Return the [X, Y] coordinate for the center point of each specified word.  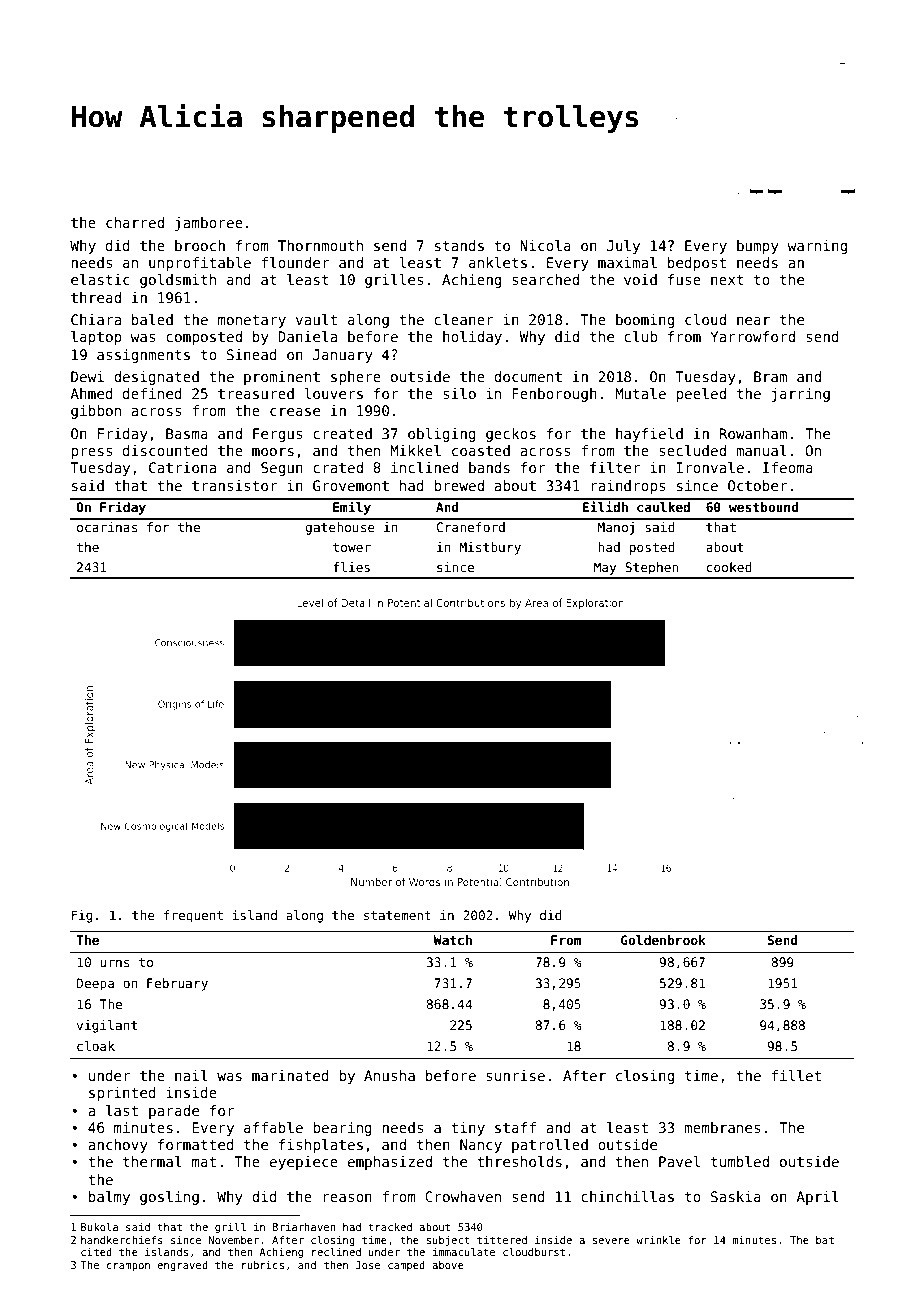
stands [459, 245]
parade [174, 1112]
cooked [729, 567]
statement [397, 915]
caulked [663, 507]
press [92, 453]
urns [114, 963]
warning [817, 247]
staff [515, 1127]
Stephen [651, 568]
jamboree [209, 224]
